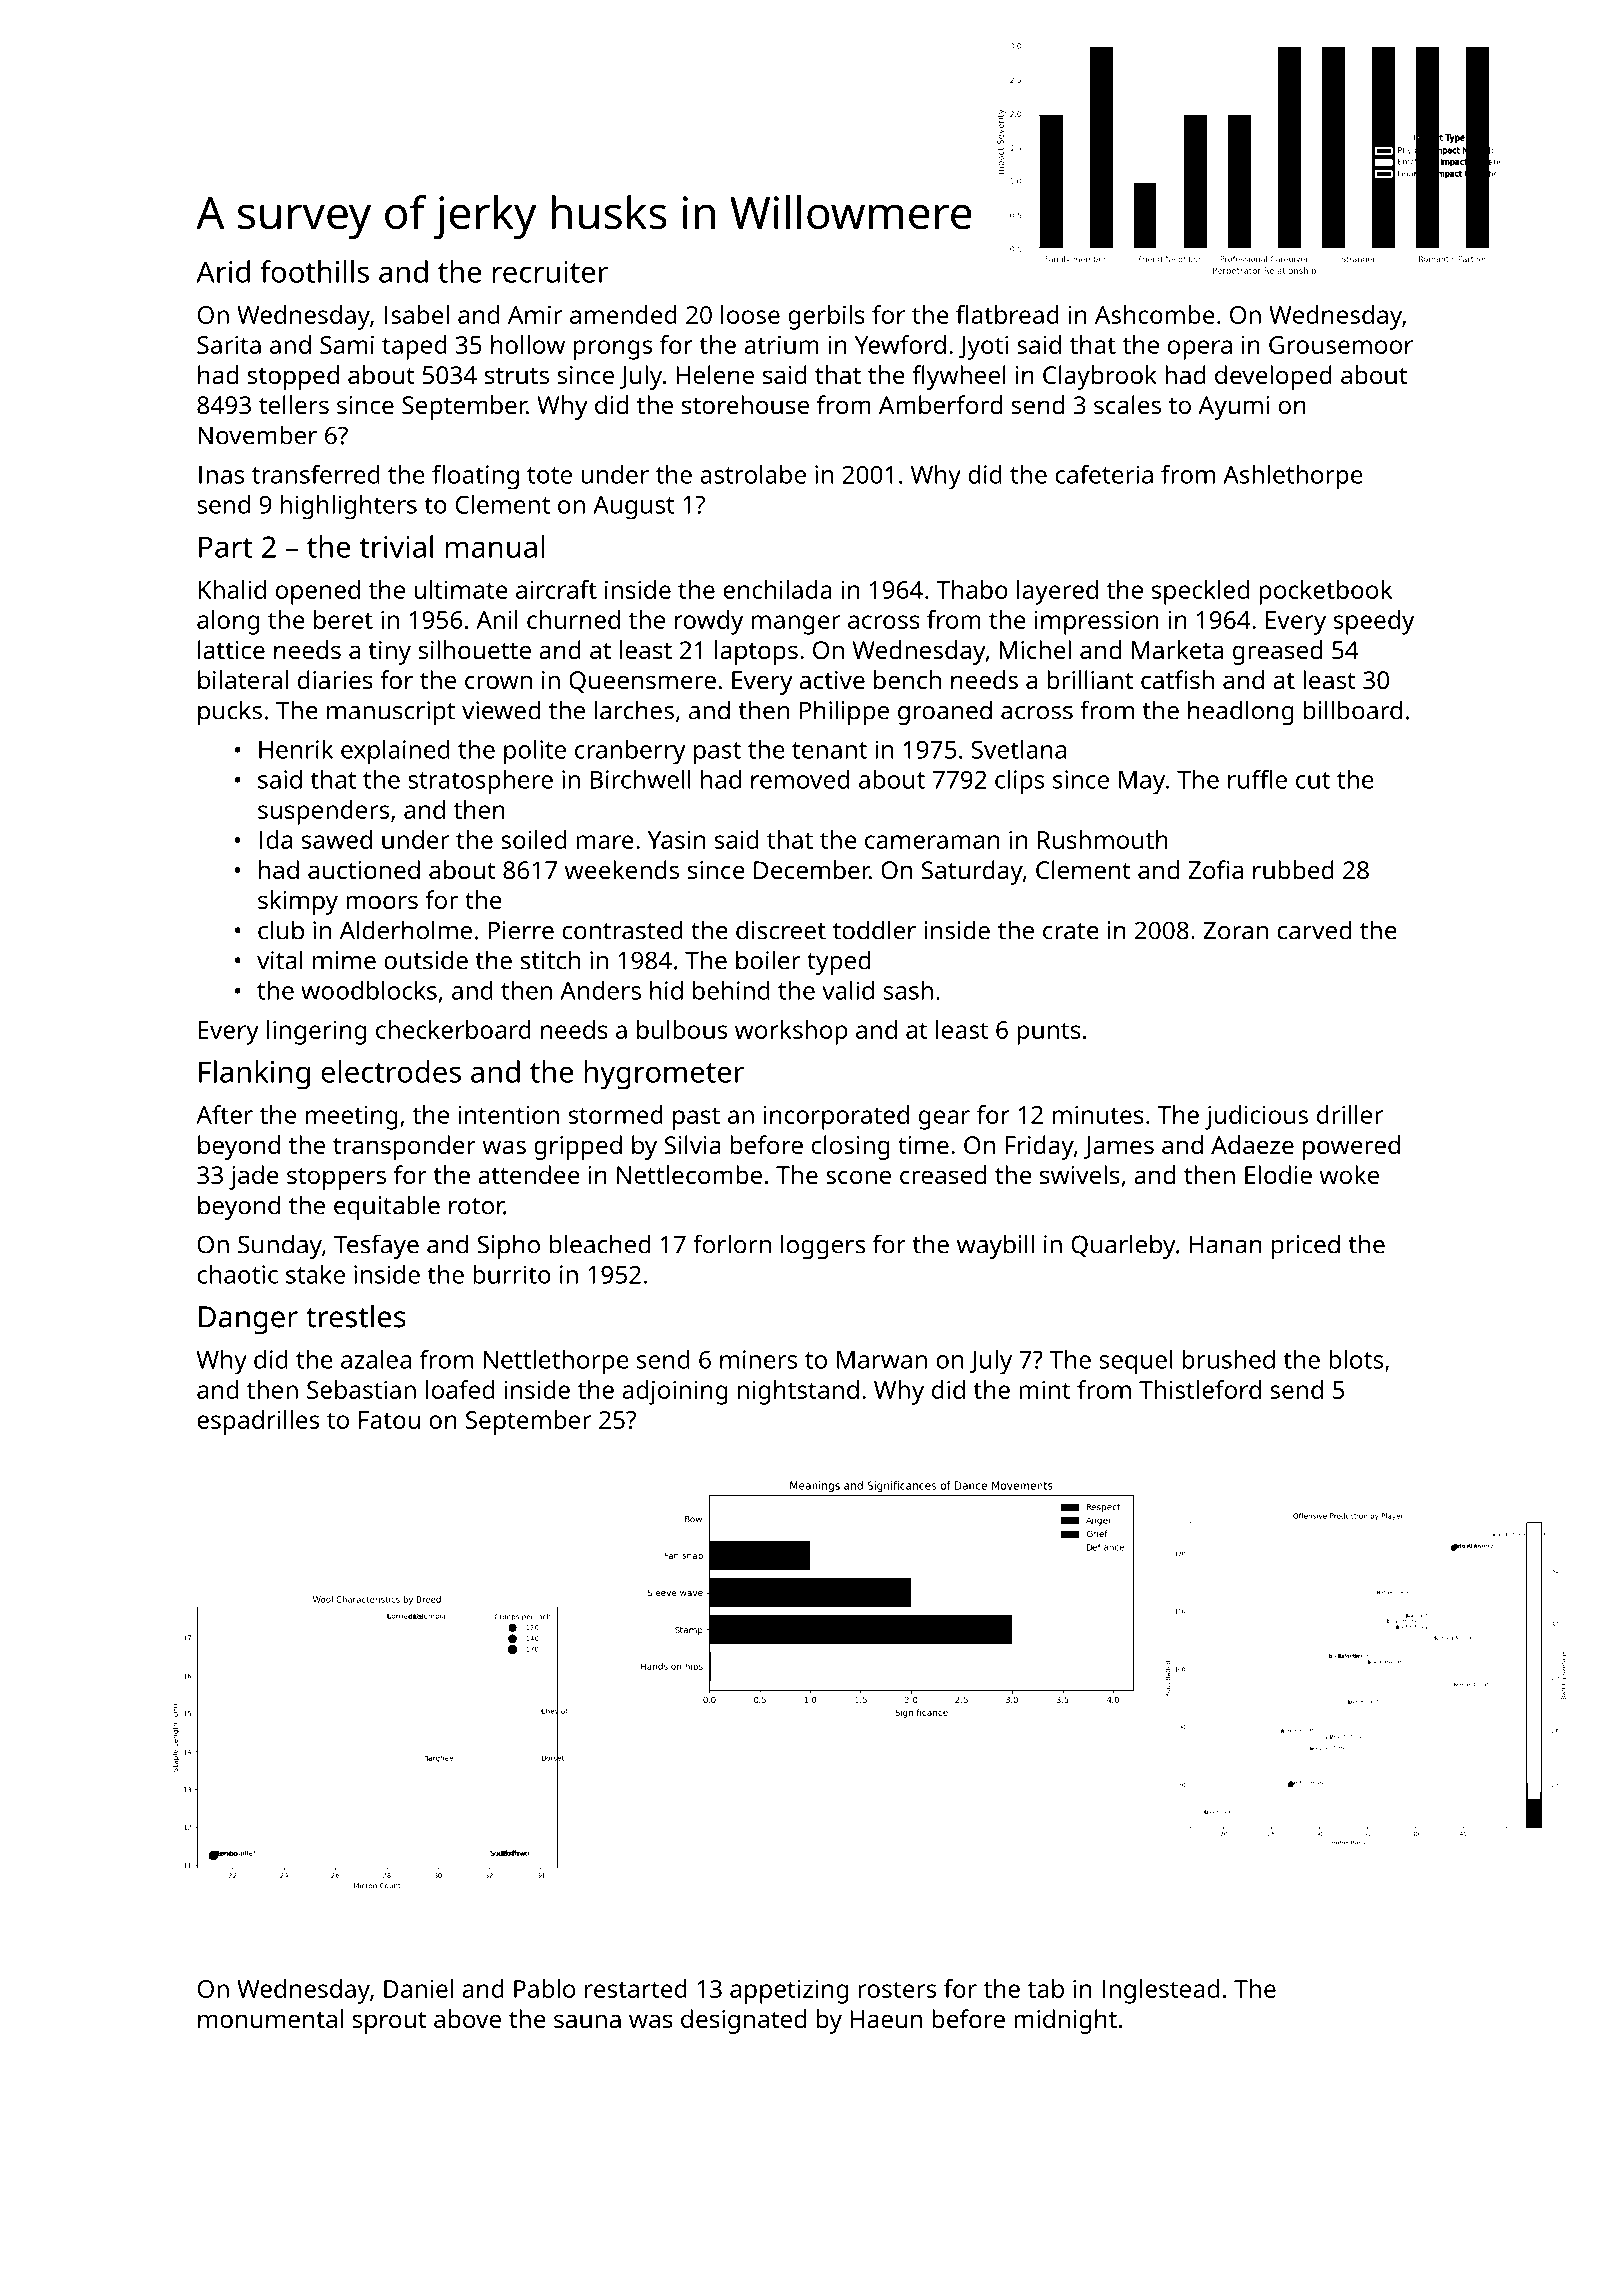 Image resolution: width=1620 pixels, height=2292 pixels. What do you see at coordinates (229, 344) in the screenshot?
I see `Sarita` at bounding box center [229, 344].
